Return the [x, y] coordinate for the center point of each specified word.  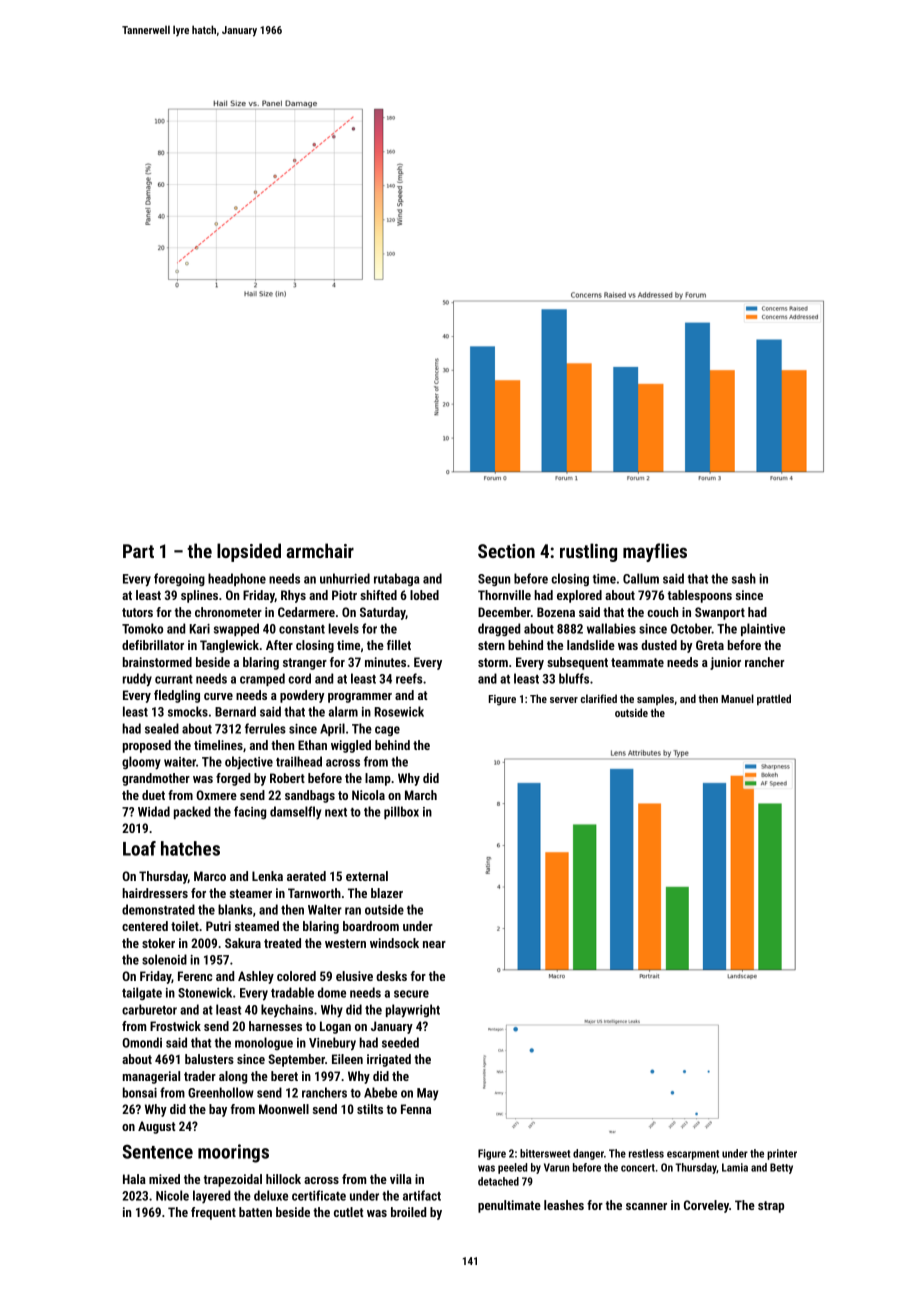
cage [387, 731]
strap [771, 1207]
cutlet [348, 1212]
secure [411, 994]
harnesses [275, 1026]
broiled [408, 1212]
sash [744, 578]
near [434, 944]
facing [250, 812]
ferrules [265, 728]
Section [506, 551]
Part [138, 551]
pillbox [401, 812]
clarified [599, 698]
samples [655, 699]
